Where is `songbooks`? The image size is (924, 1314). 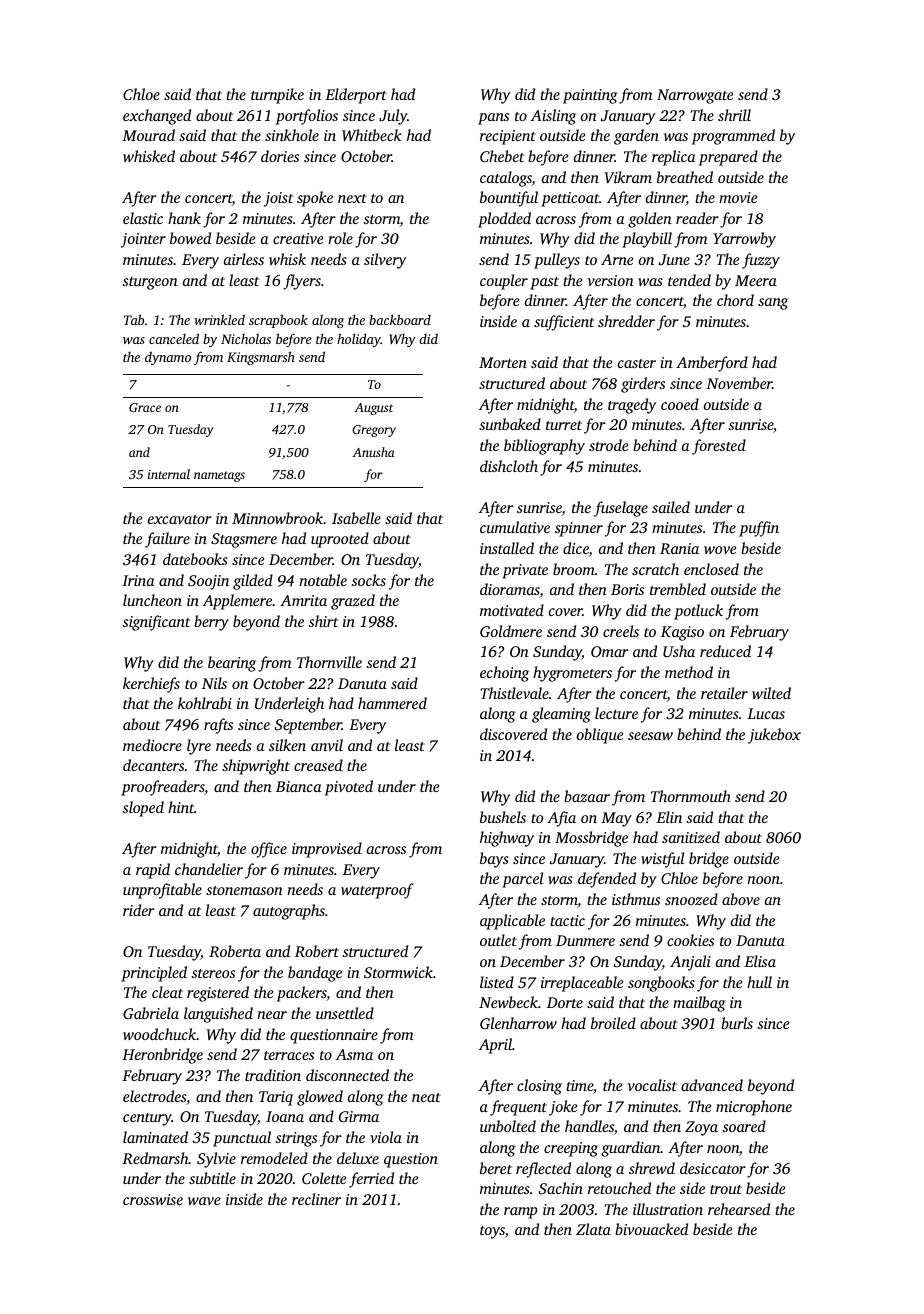
songbooks is located at coordinates (661, 984).
